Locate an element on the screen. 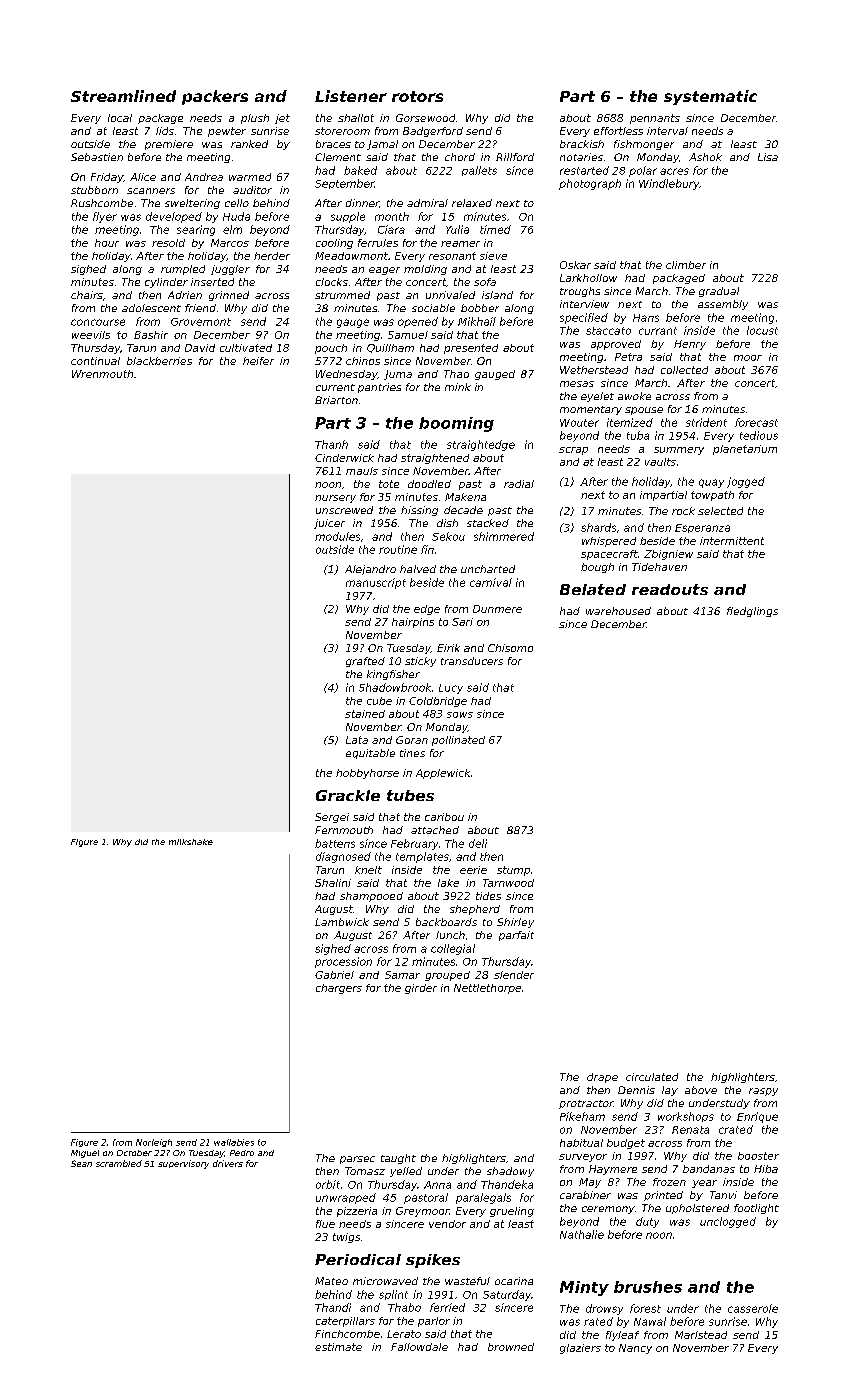  readouts is located at coordinates (670, 589).
